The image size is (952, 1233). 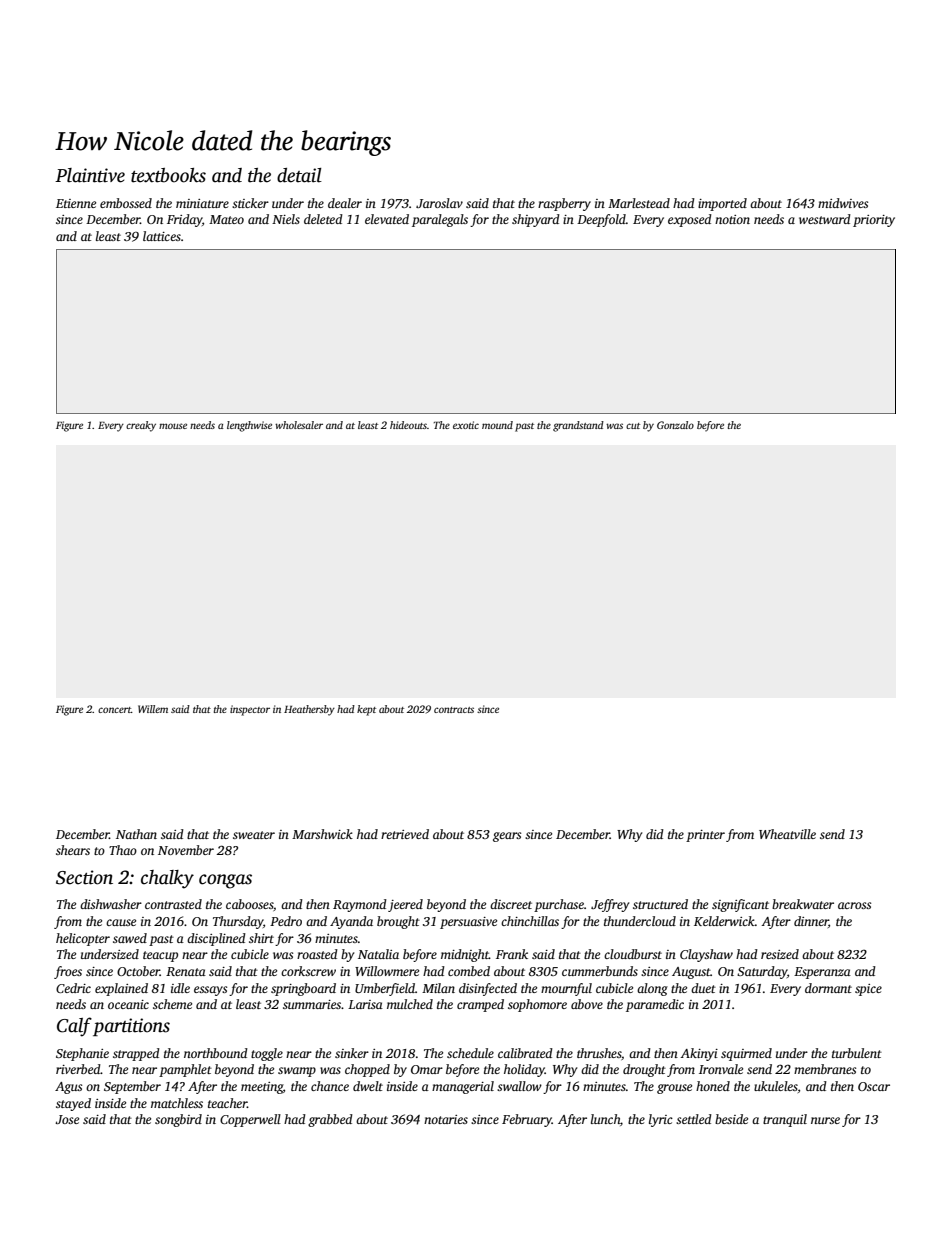 What do you see at coordinates (843, 203) in the screenshot?
I see `midwives` at bounding box center [843, 203].
